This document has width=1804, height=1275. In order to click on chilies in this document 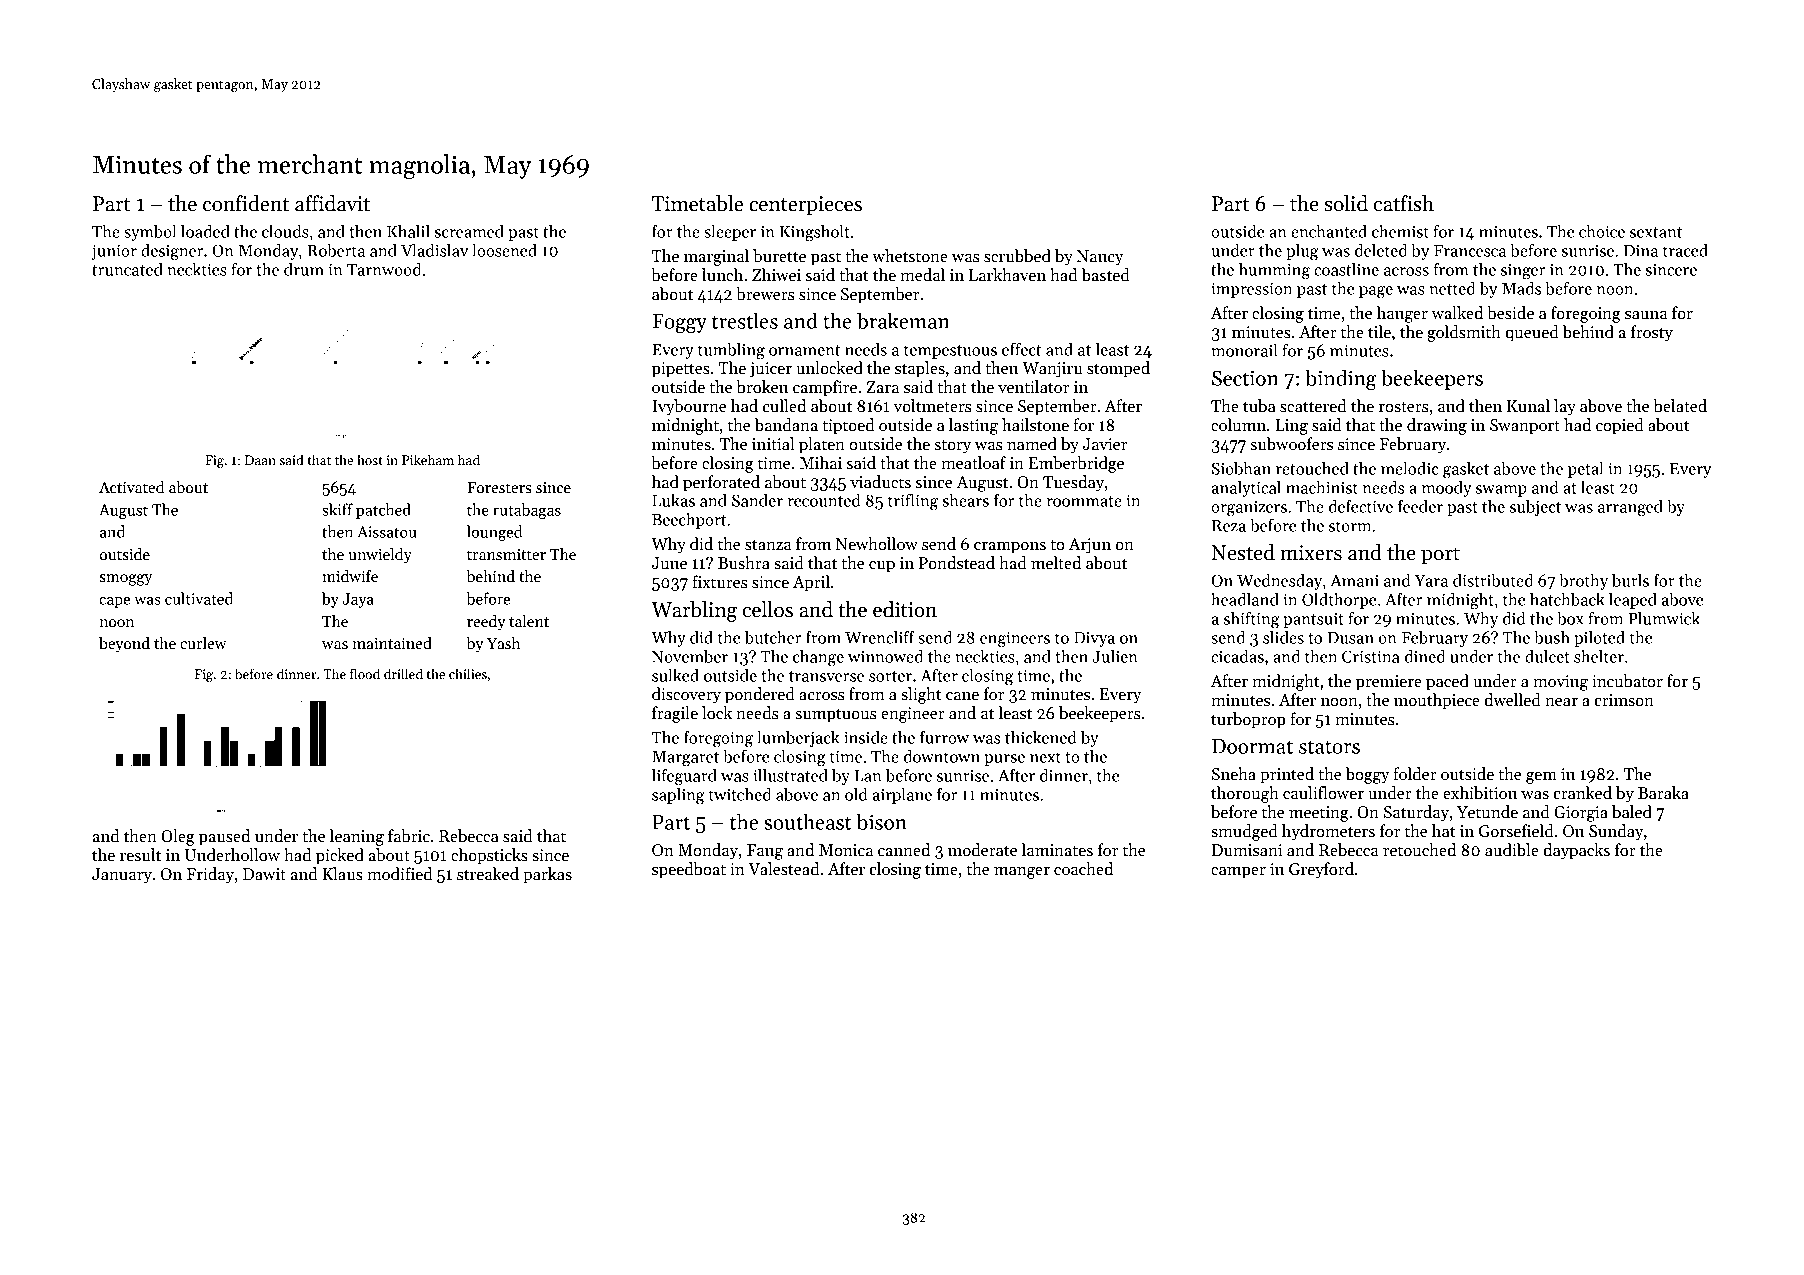, I will do `click(468, 673)`.
